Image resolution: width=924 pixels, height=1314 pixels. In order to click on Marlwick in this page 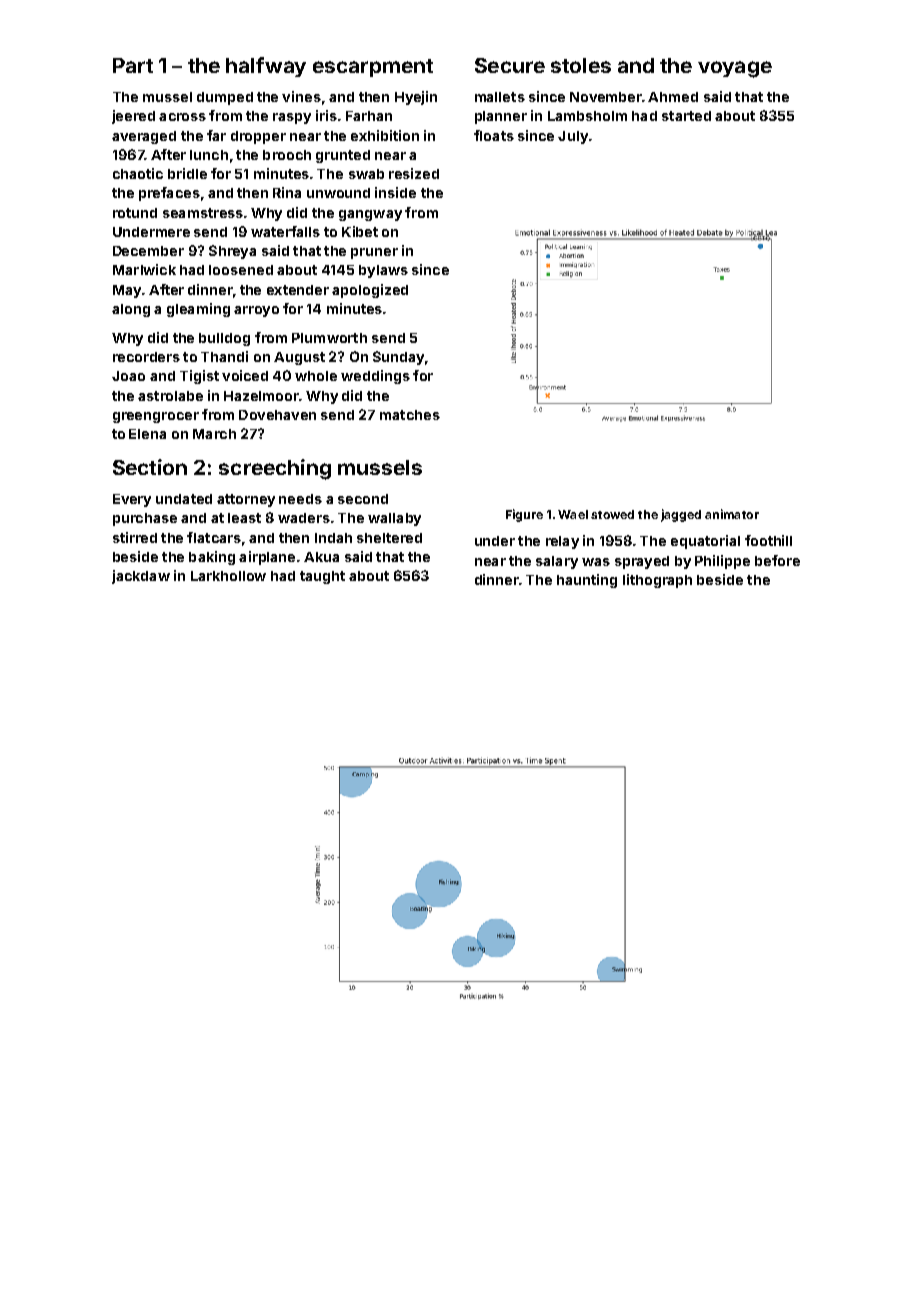, I will do `click(144, 269)`.
